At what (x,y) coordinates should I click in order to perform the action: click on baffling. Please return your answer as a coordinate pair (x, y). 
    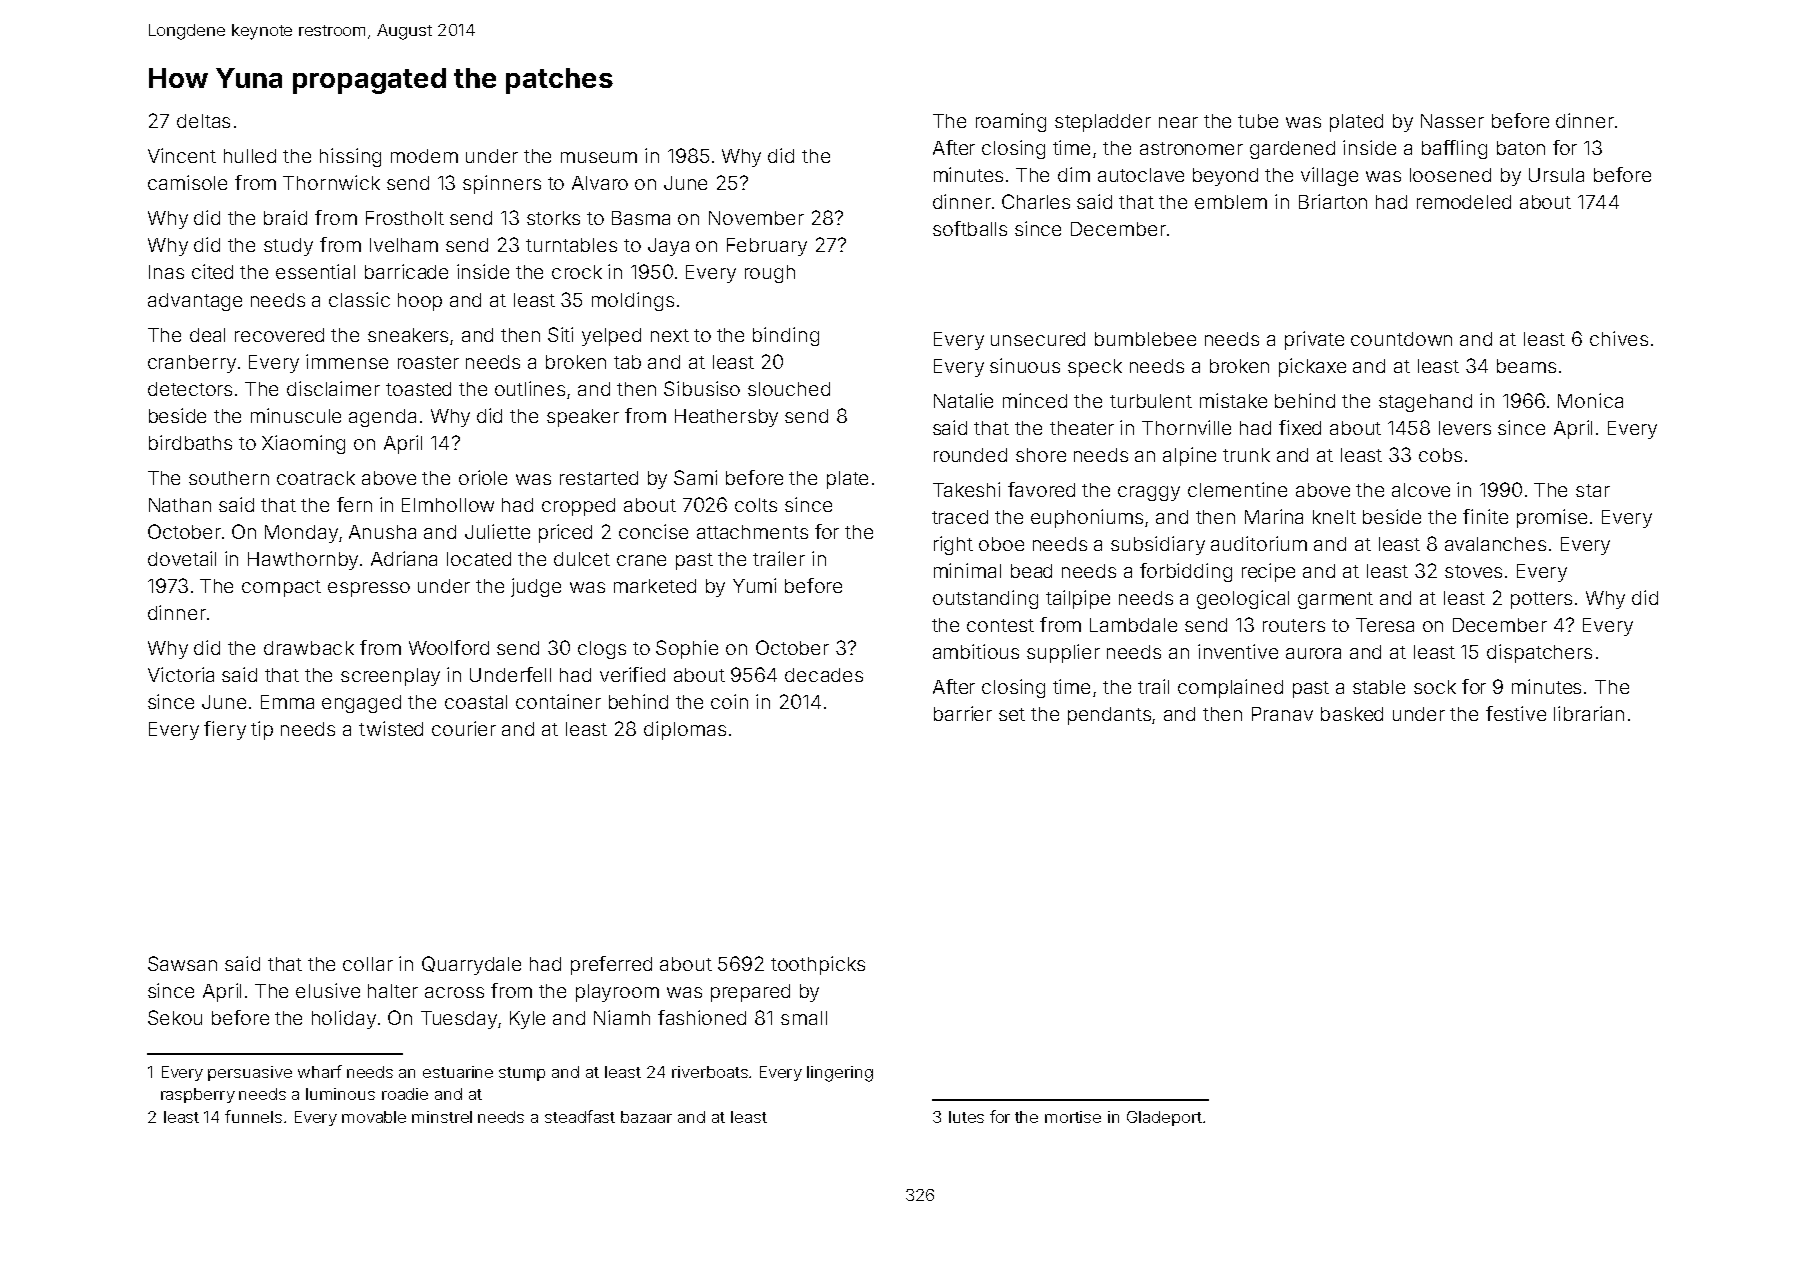
    Looking at the image, I should click on (1454, 149).
